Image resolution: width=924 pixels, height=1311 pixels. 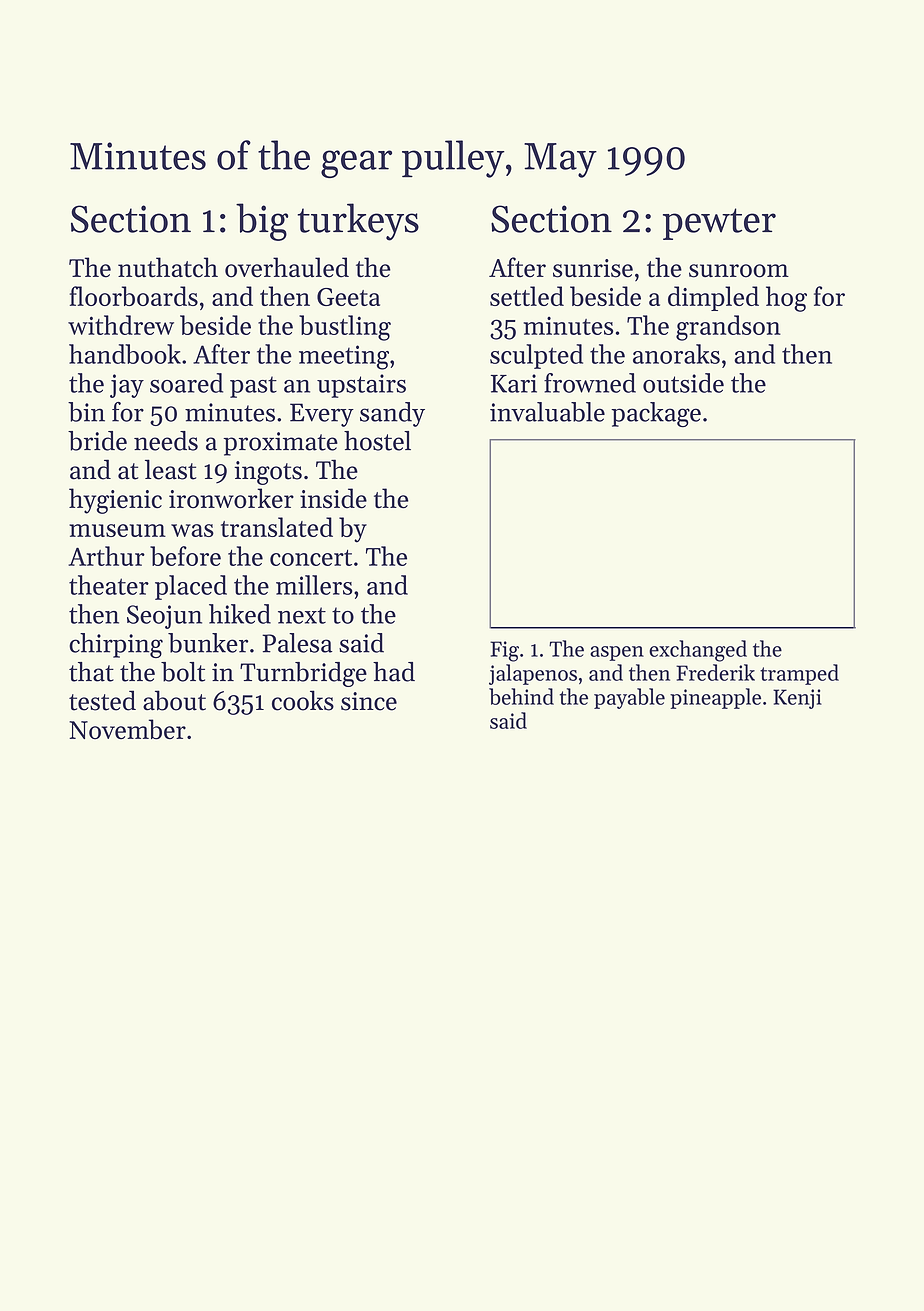 What do you see at coordinates (302, 615) in the screenshot?
I see `next` at bounding box center [302, 615].
